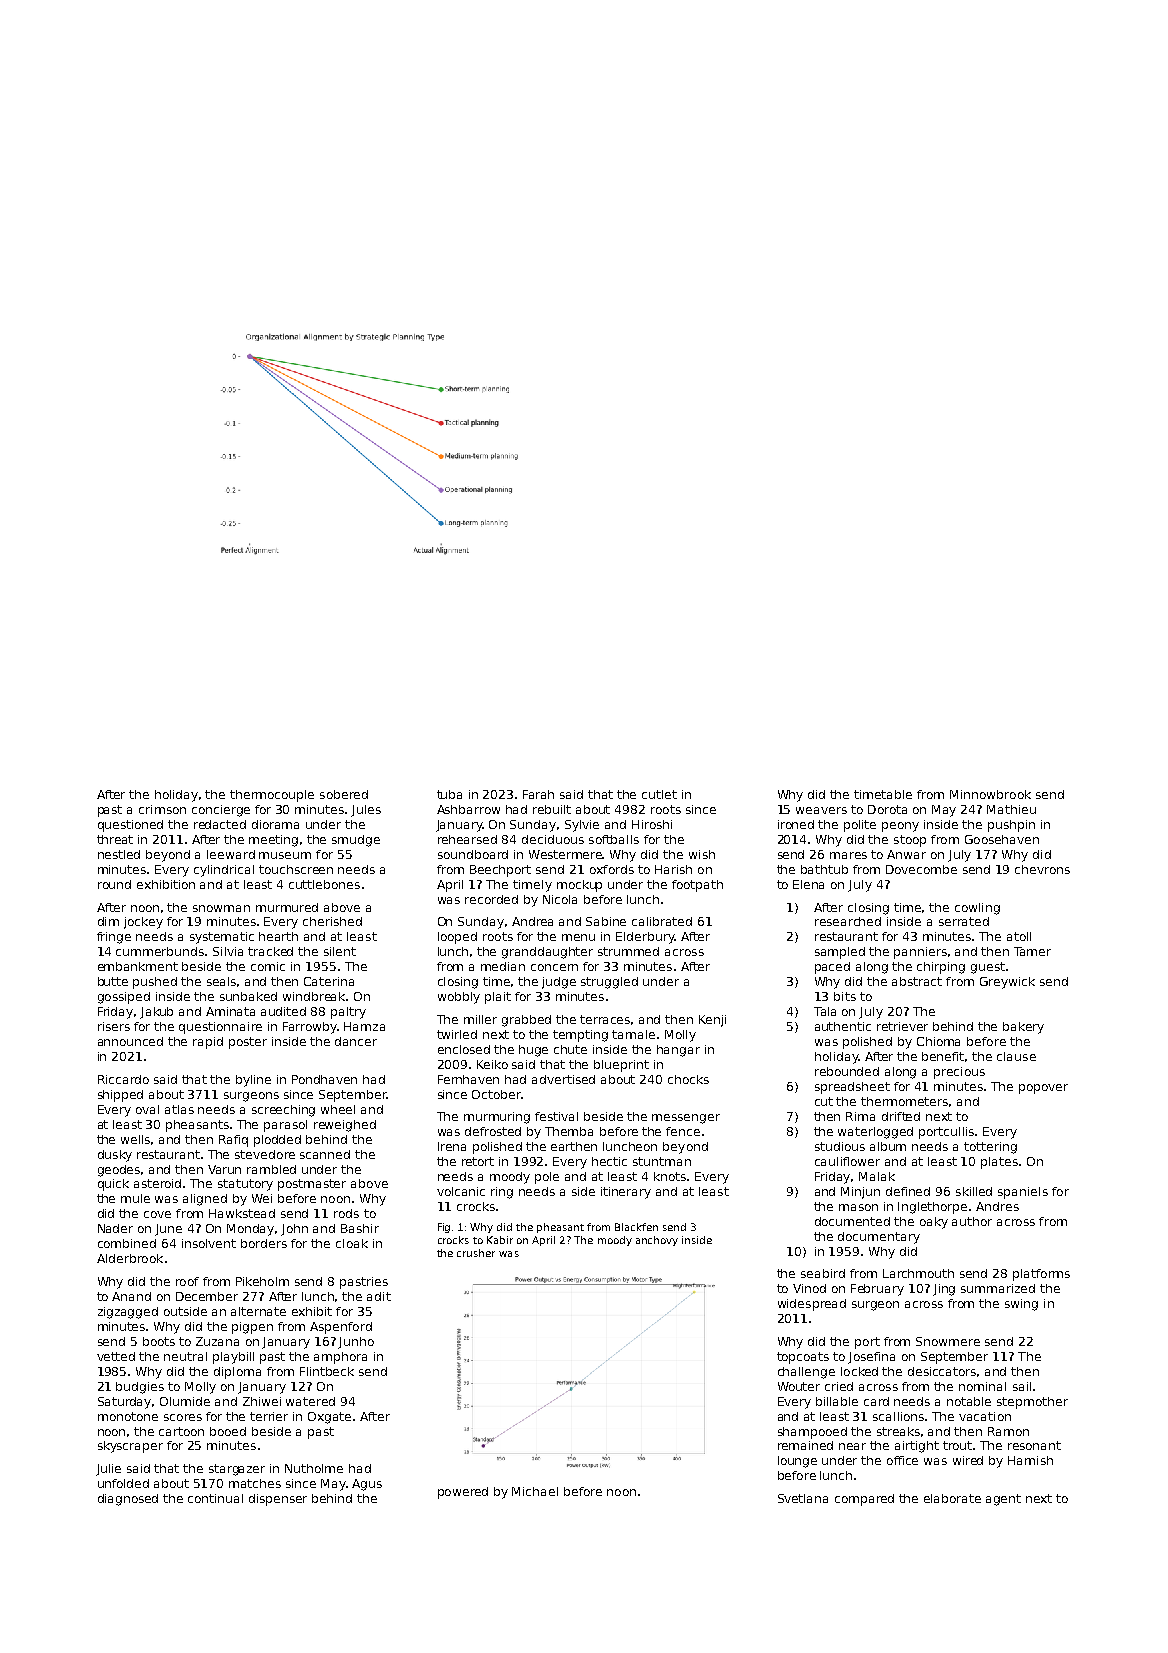 The image size is (1168, 1653). Describe the element at coordinates (344, 794) in the screenshot. I see `sobered` at that location.
